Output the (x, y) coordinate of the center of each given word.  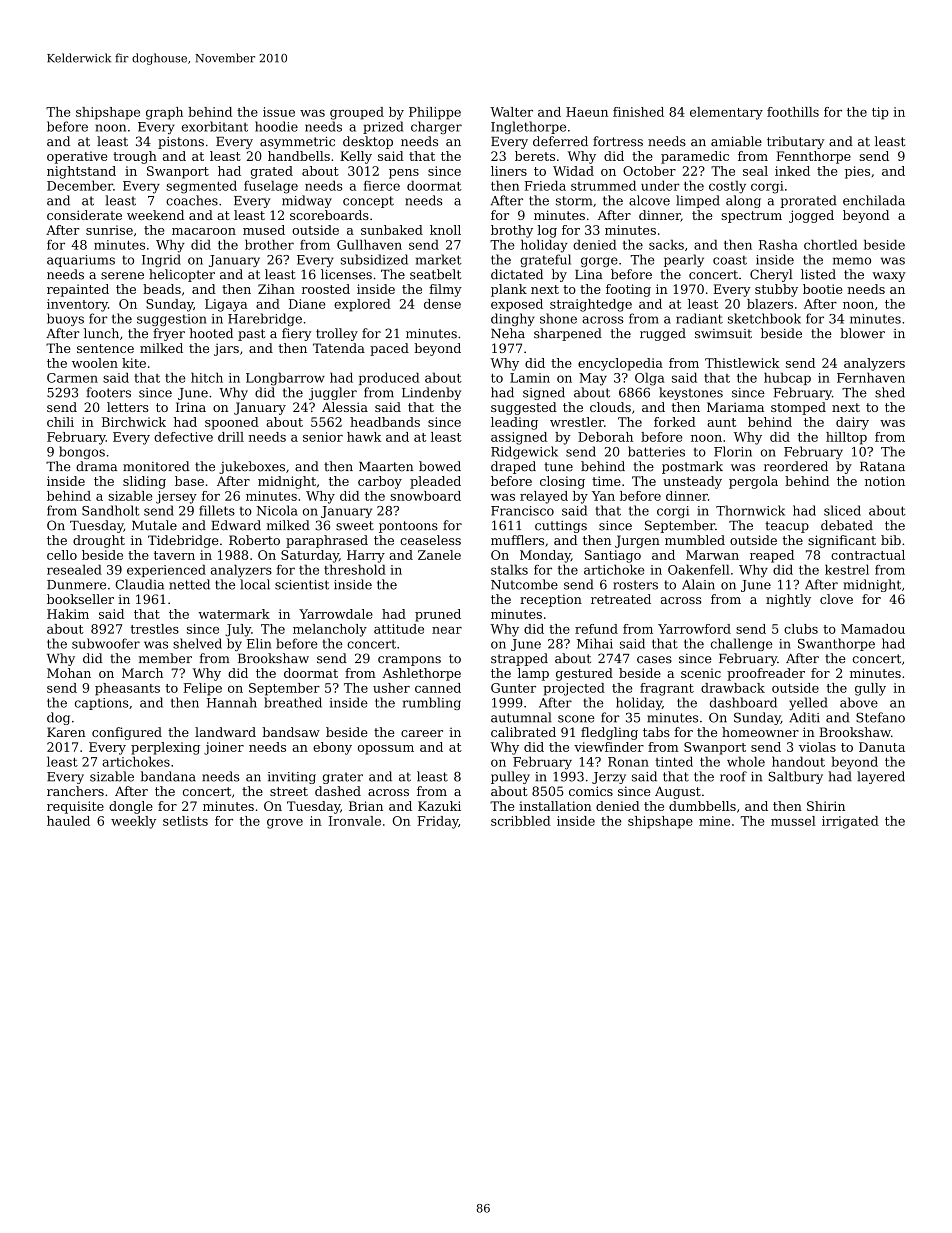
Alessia (345, 407)
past (251, 335)
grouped (357, 113)
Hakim (68, 614)
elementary (726, 113)
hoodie (276, 126)
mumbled (695, 540)
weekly (133, 822)
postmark (692, 467)
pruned (438, 615)
